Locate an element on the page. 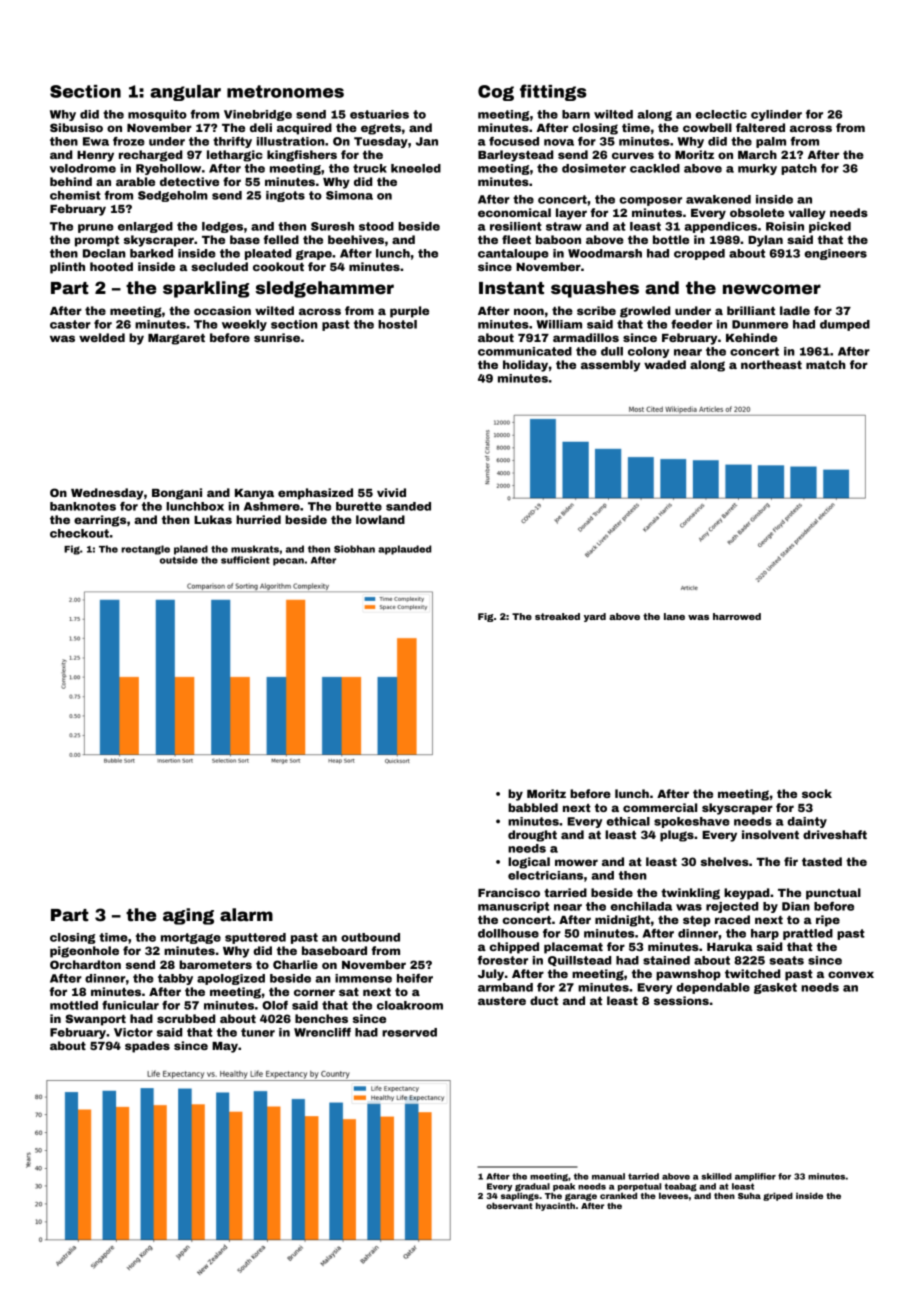 Image resolution: width=924 pixels, height=1308 pixels. cylinder is located at coordinates (776, 115).
